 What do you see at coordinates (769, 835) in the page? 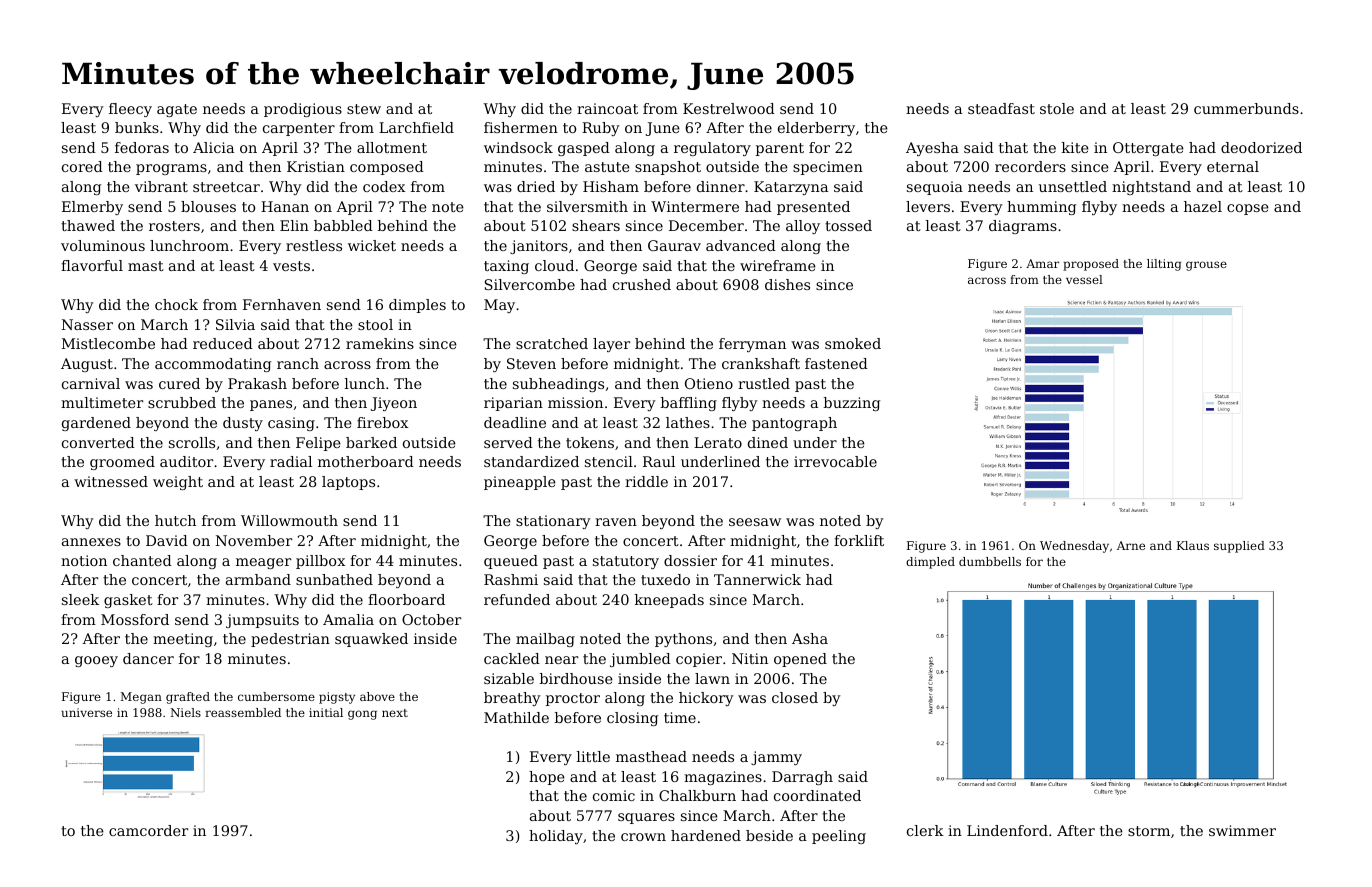
I see `beside` at bounding box center [769, 835].
